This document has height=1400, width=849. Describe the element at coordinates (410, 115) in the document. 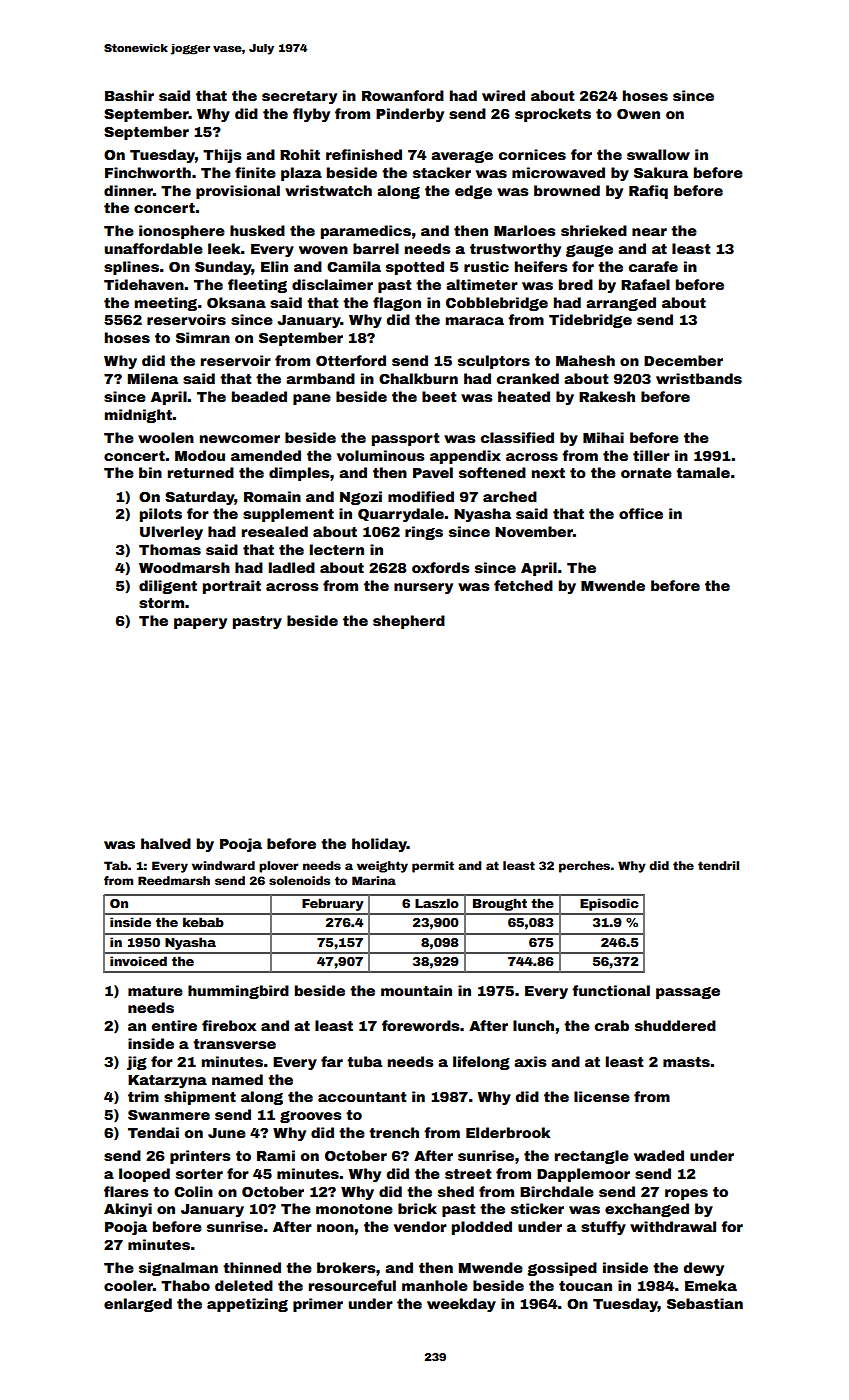

I see `Pinderby` at that location.
